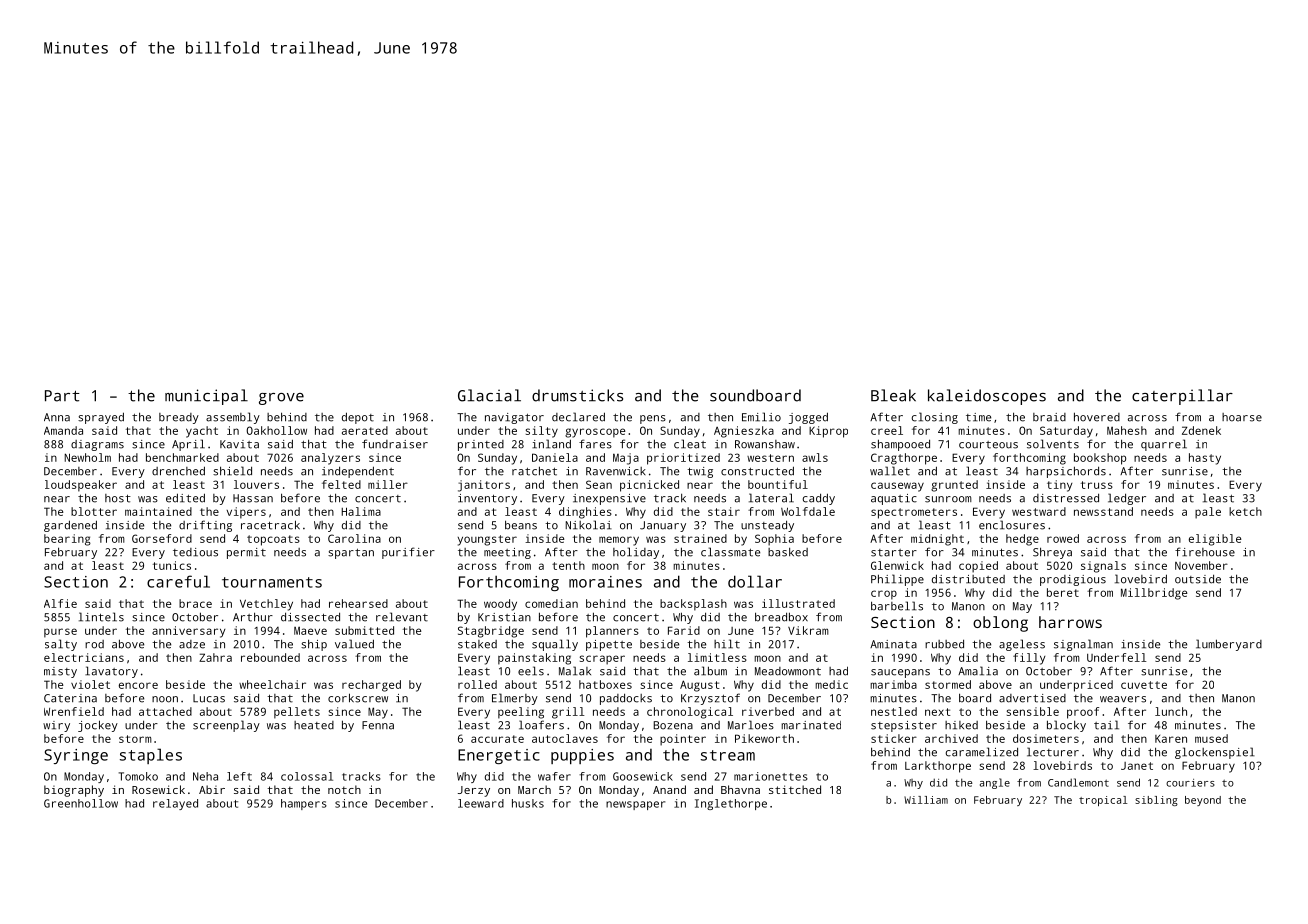 The height and width of the document is (924, 1308). What do you see at coordinates (60, 633) in the document?
I see `purse` at bounding box center [60, 633].
